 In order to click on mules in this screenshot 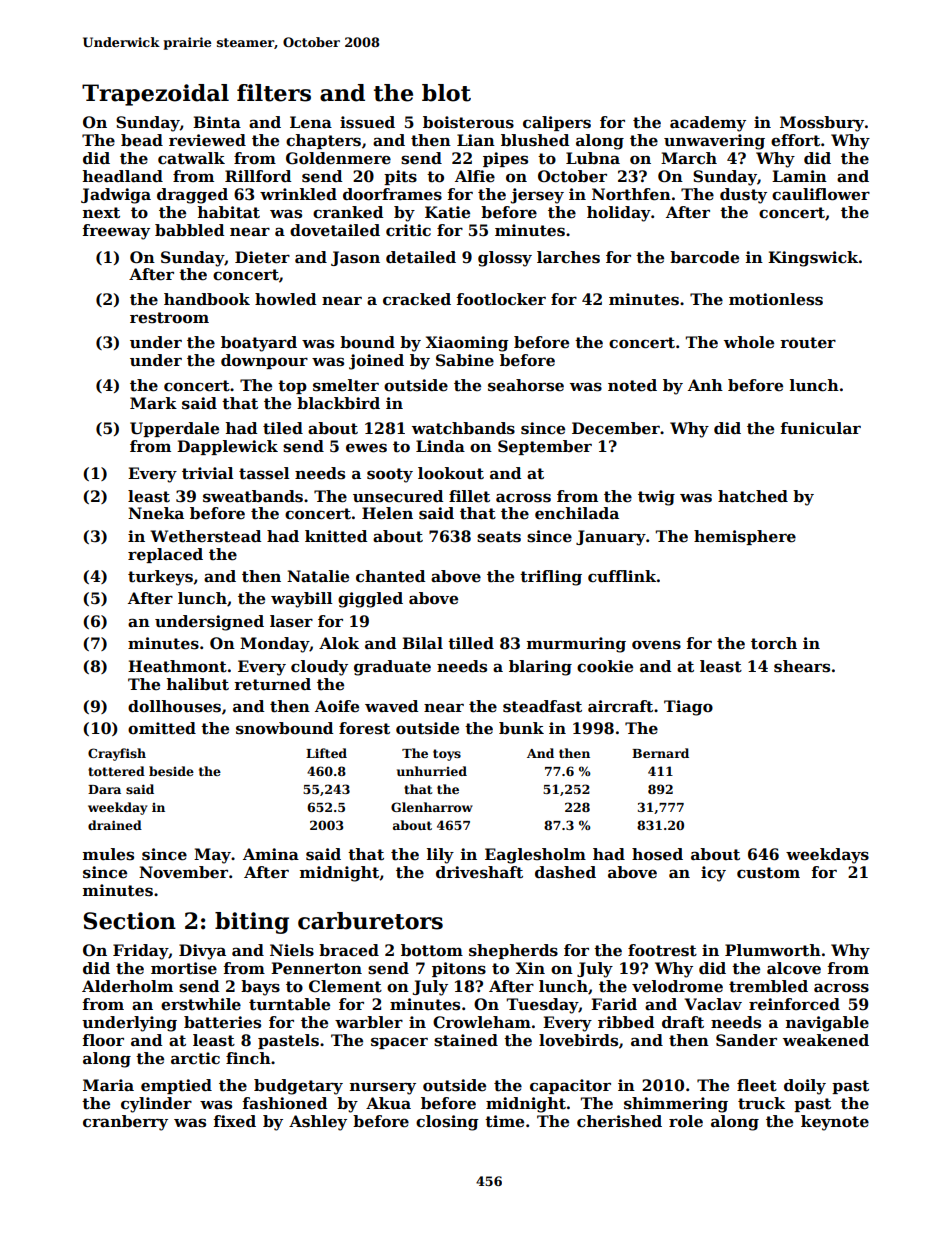, I will do `click(108, 854)`.
